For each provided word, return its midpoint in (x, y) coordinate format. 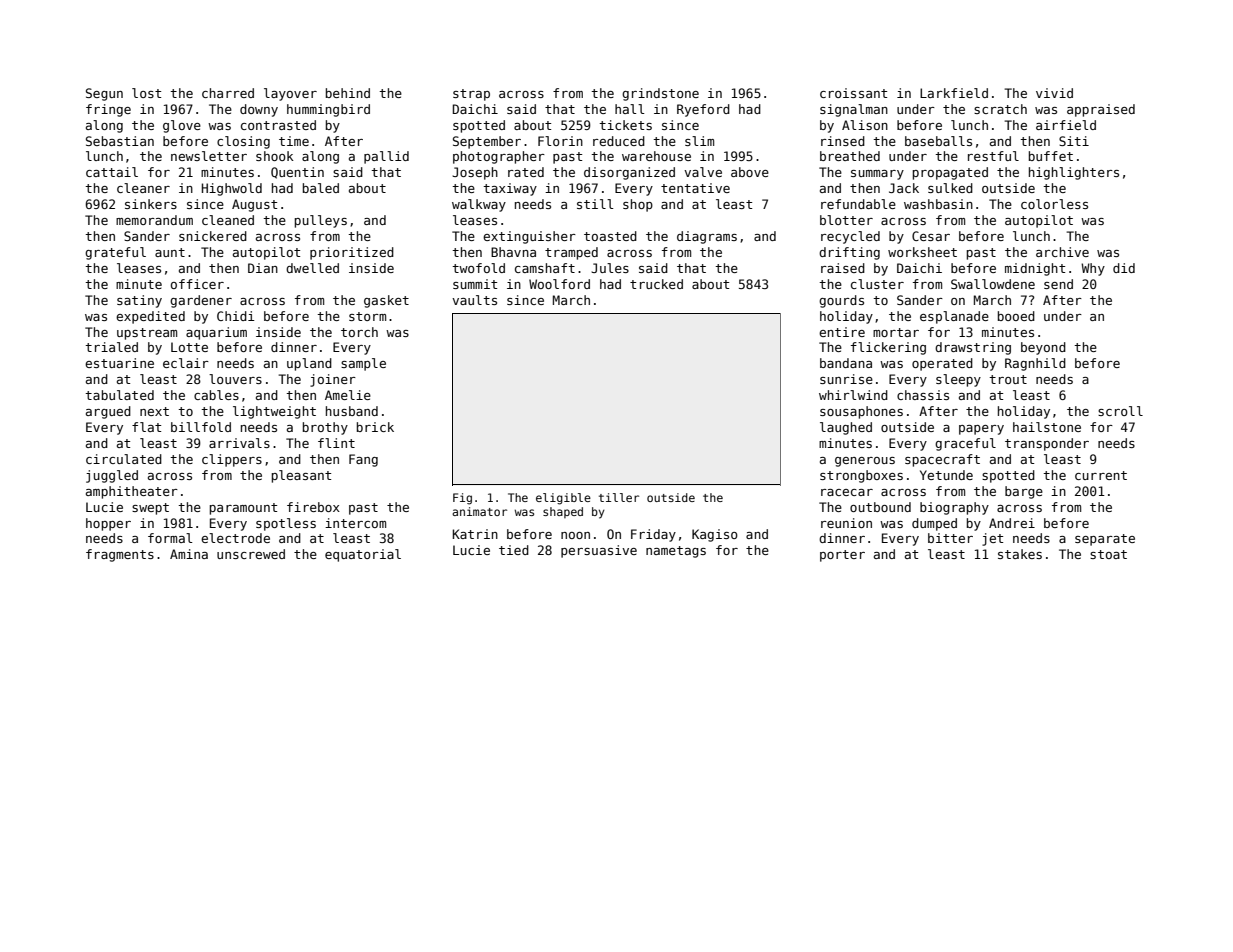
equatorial (363, 555)
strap (471, 95)
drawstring (973, 348)
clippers (232, 460)
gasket (386, 301)
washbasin (938, 204)
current (1101, 475)
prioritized (352, 253)
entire (842, 332)
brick (375, 427)
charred (228, 93)
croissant (853, 93)
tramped (571, 253)
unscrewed (251, 554)
